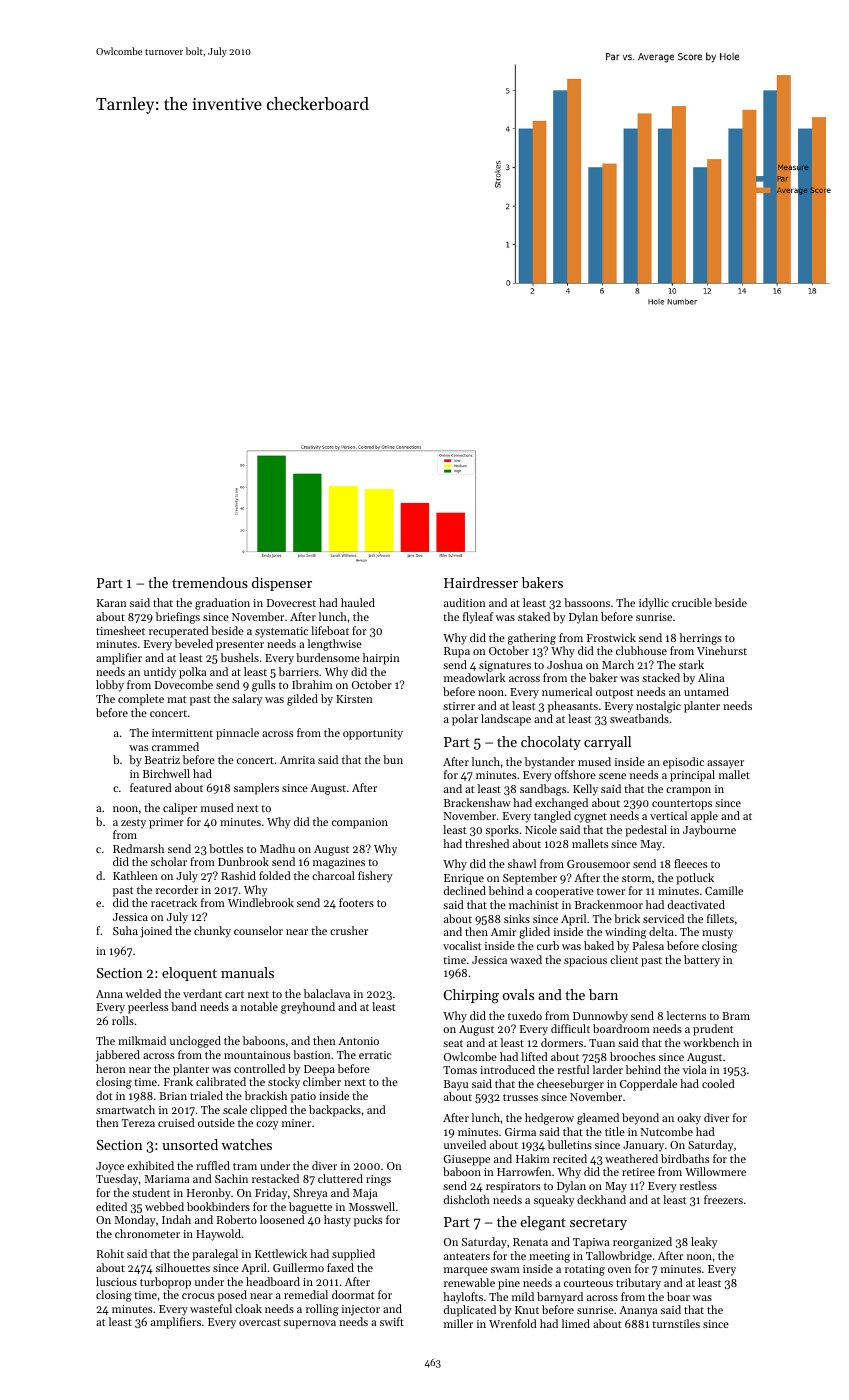 This image has width=849, height=1400. Describe the element at coordinates (221, 1081) in the image. I see `calibrated` at that location.
